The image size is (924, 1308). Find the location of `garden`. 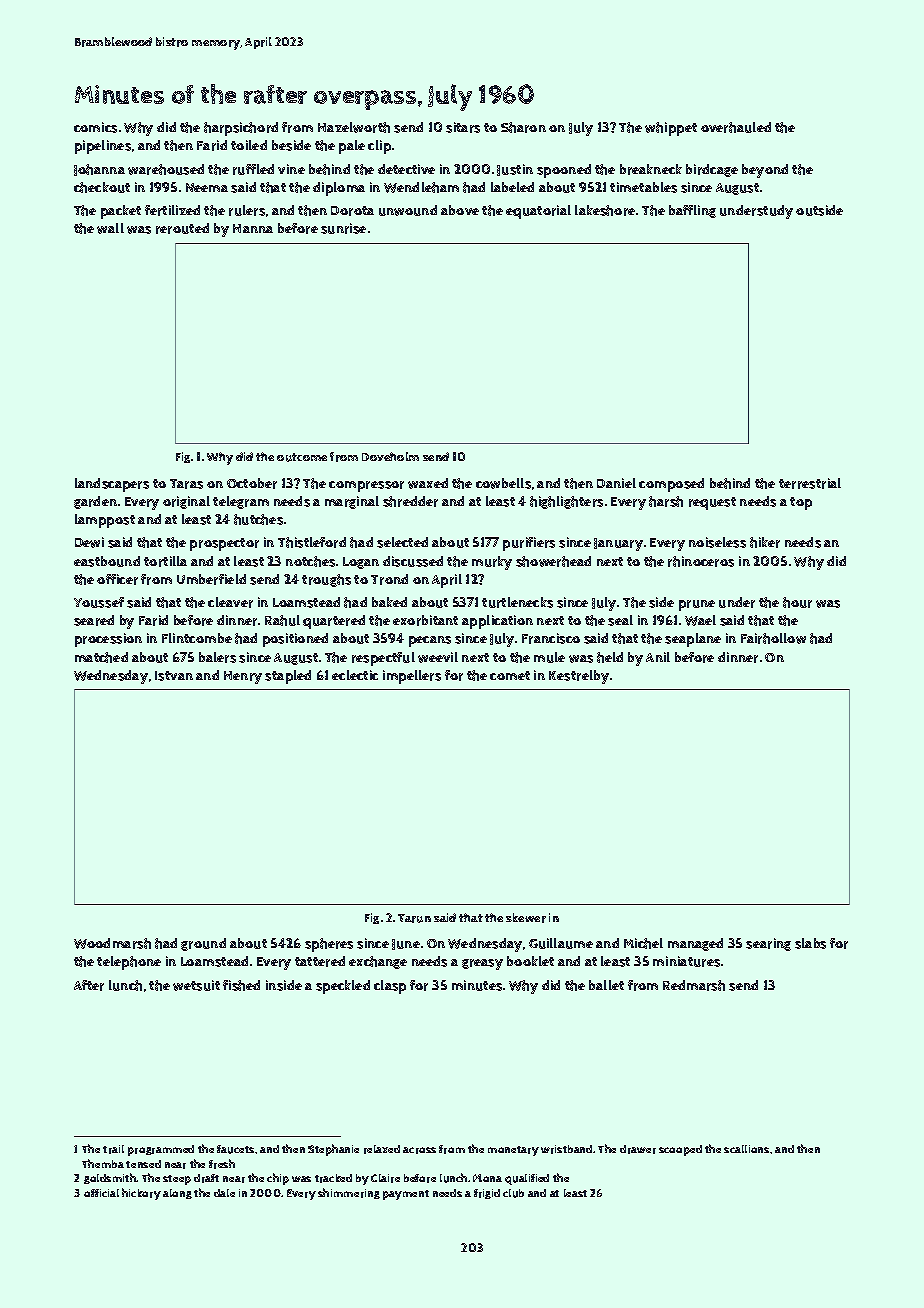

garden is located at coordinates (95, 502).
